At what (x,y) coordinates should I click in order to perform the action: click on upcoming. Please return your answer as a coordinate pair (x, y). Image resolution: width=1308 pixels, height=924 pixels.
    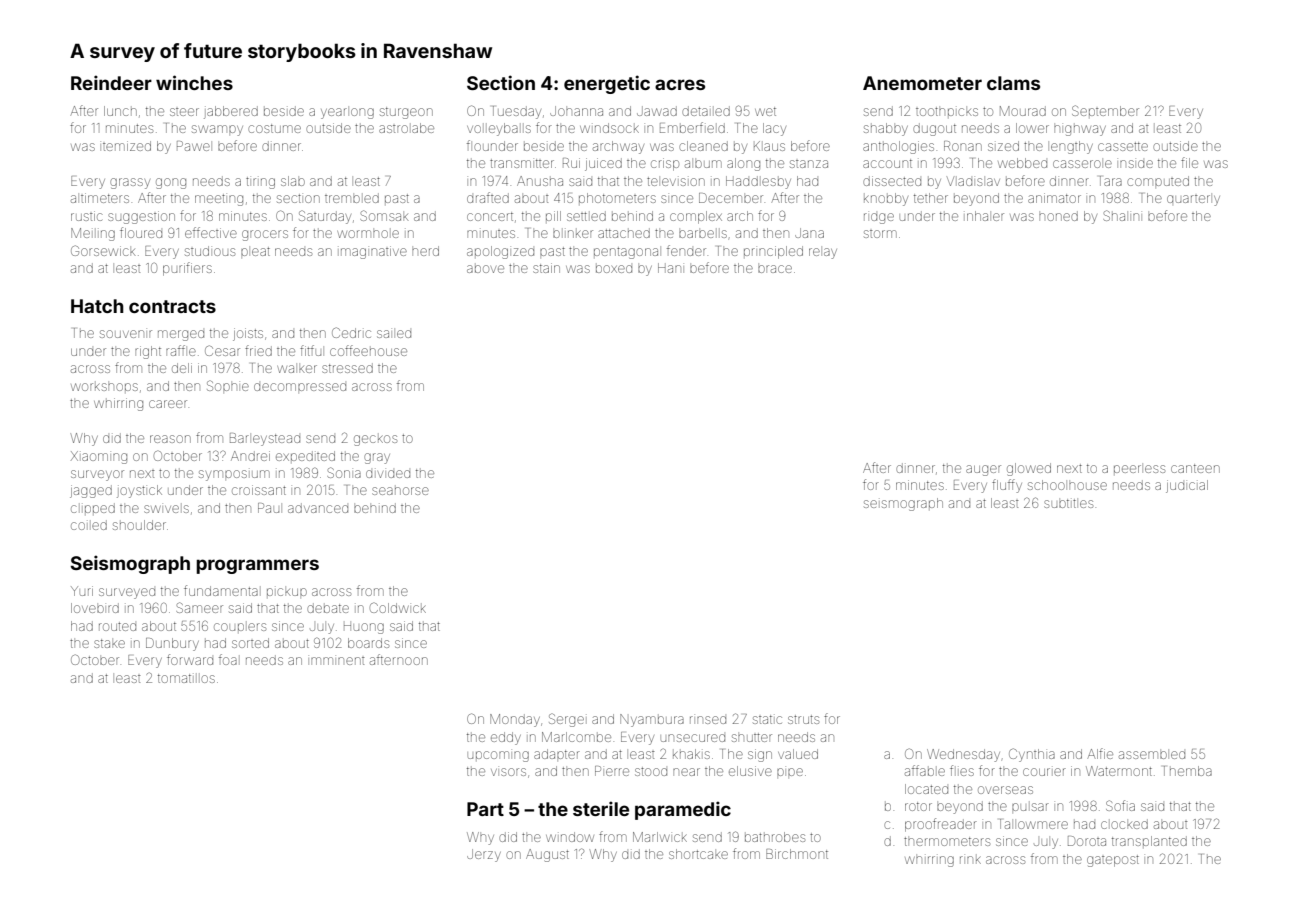
    Looking at the image, I should click on (498, 756).
